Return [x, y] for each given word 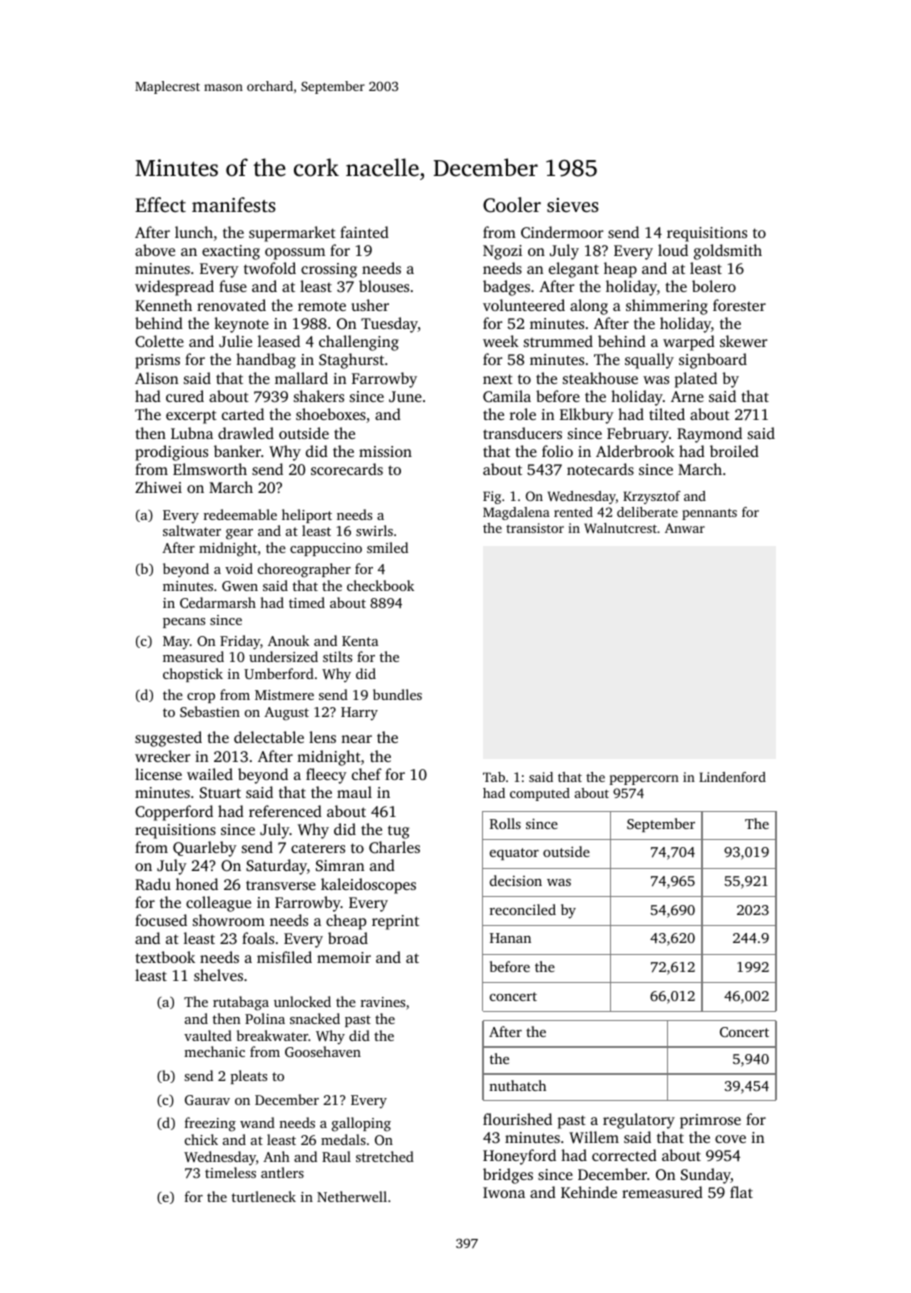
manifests [234, 204]
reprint [395, 922]
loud [673, 250]
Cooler [512, 205]
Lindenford [732, 777]
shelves [218, 975]
